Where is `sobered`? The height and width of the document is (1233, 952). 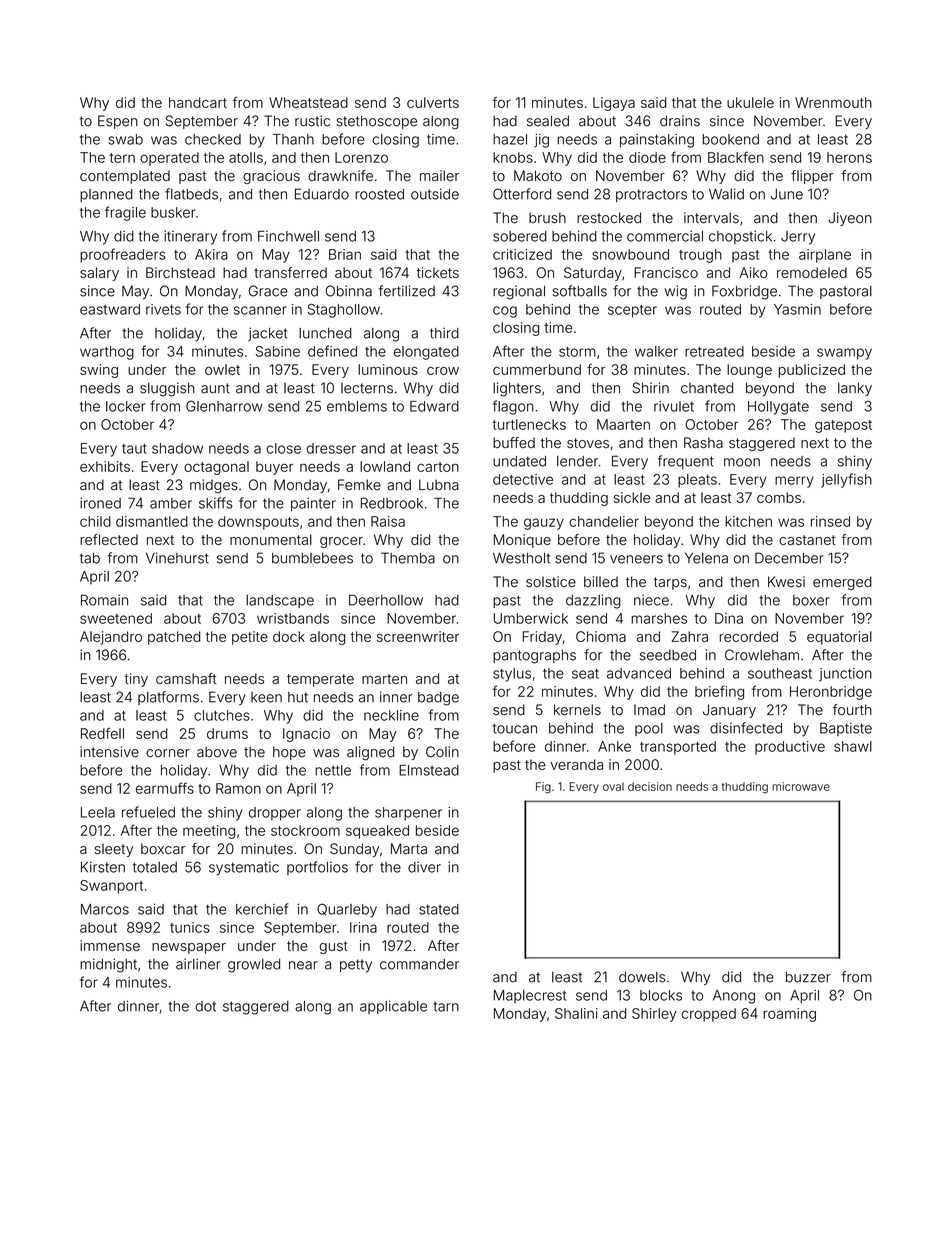
sobered is located at coordinates (520, 236).
